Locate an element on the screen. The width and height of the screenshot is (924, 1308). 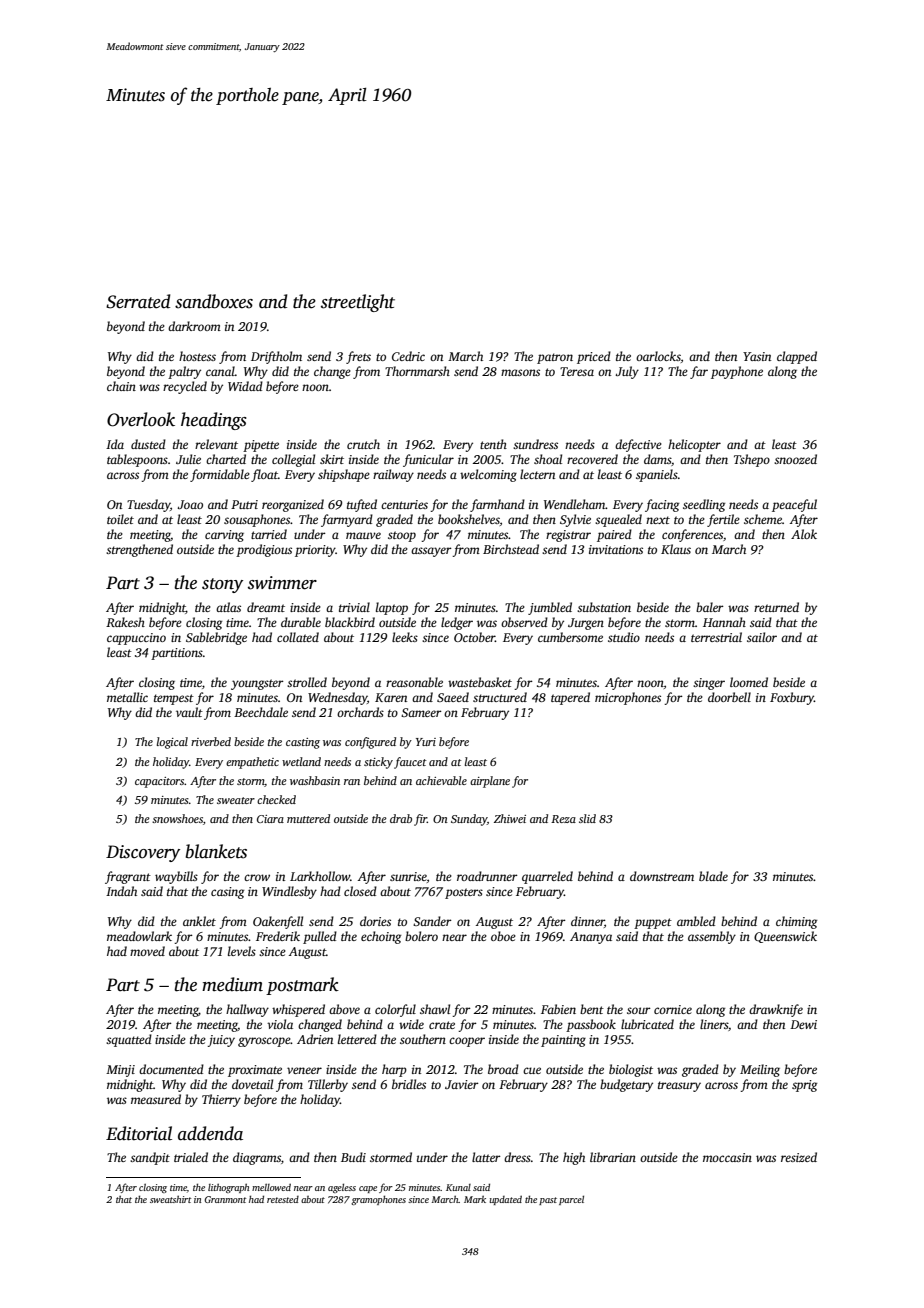
medium is located at coordinates (232, 984).
